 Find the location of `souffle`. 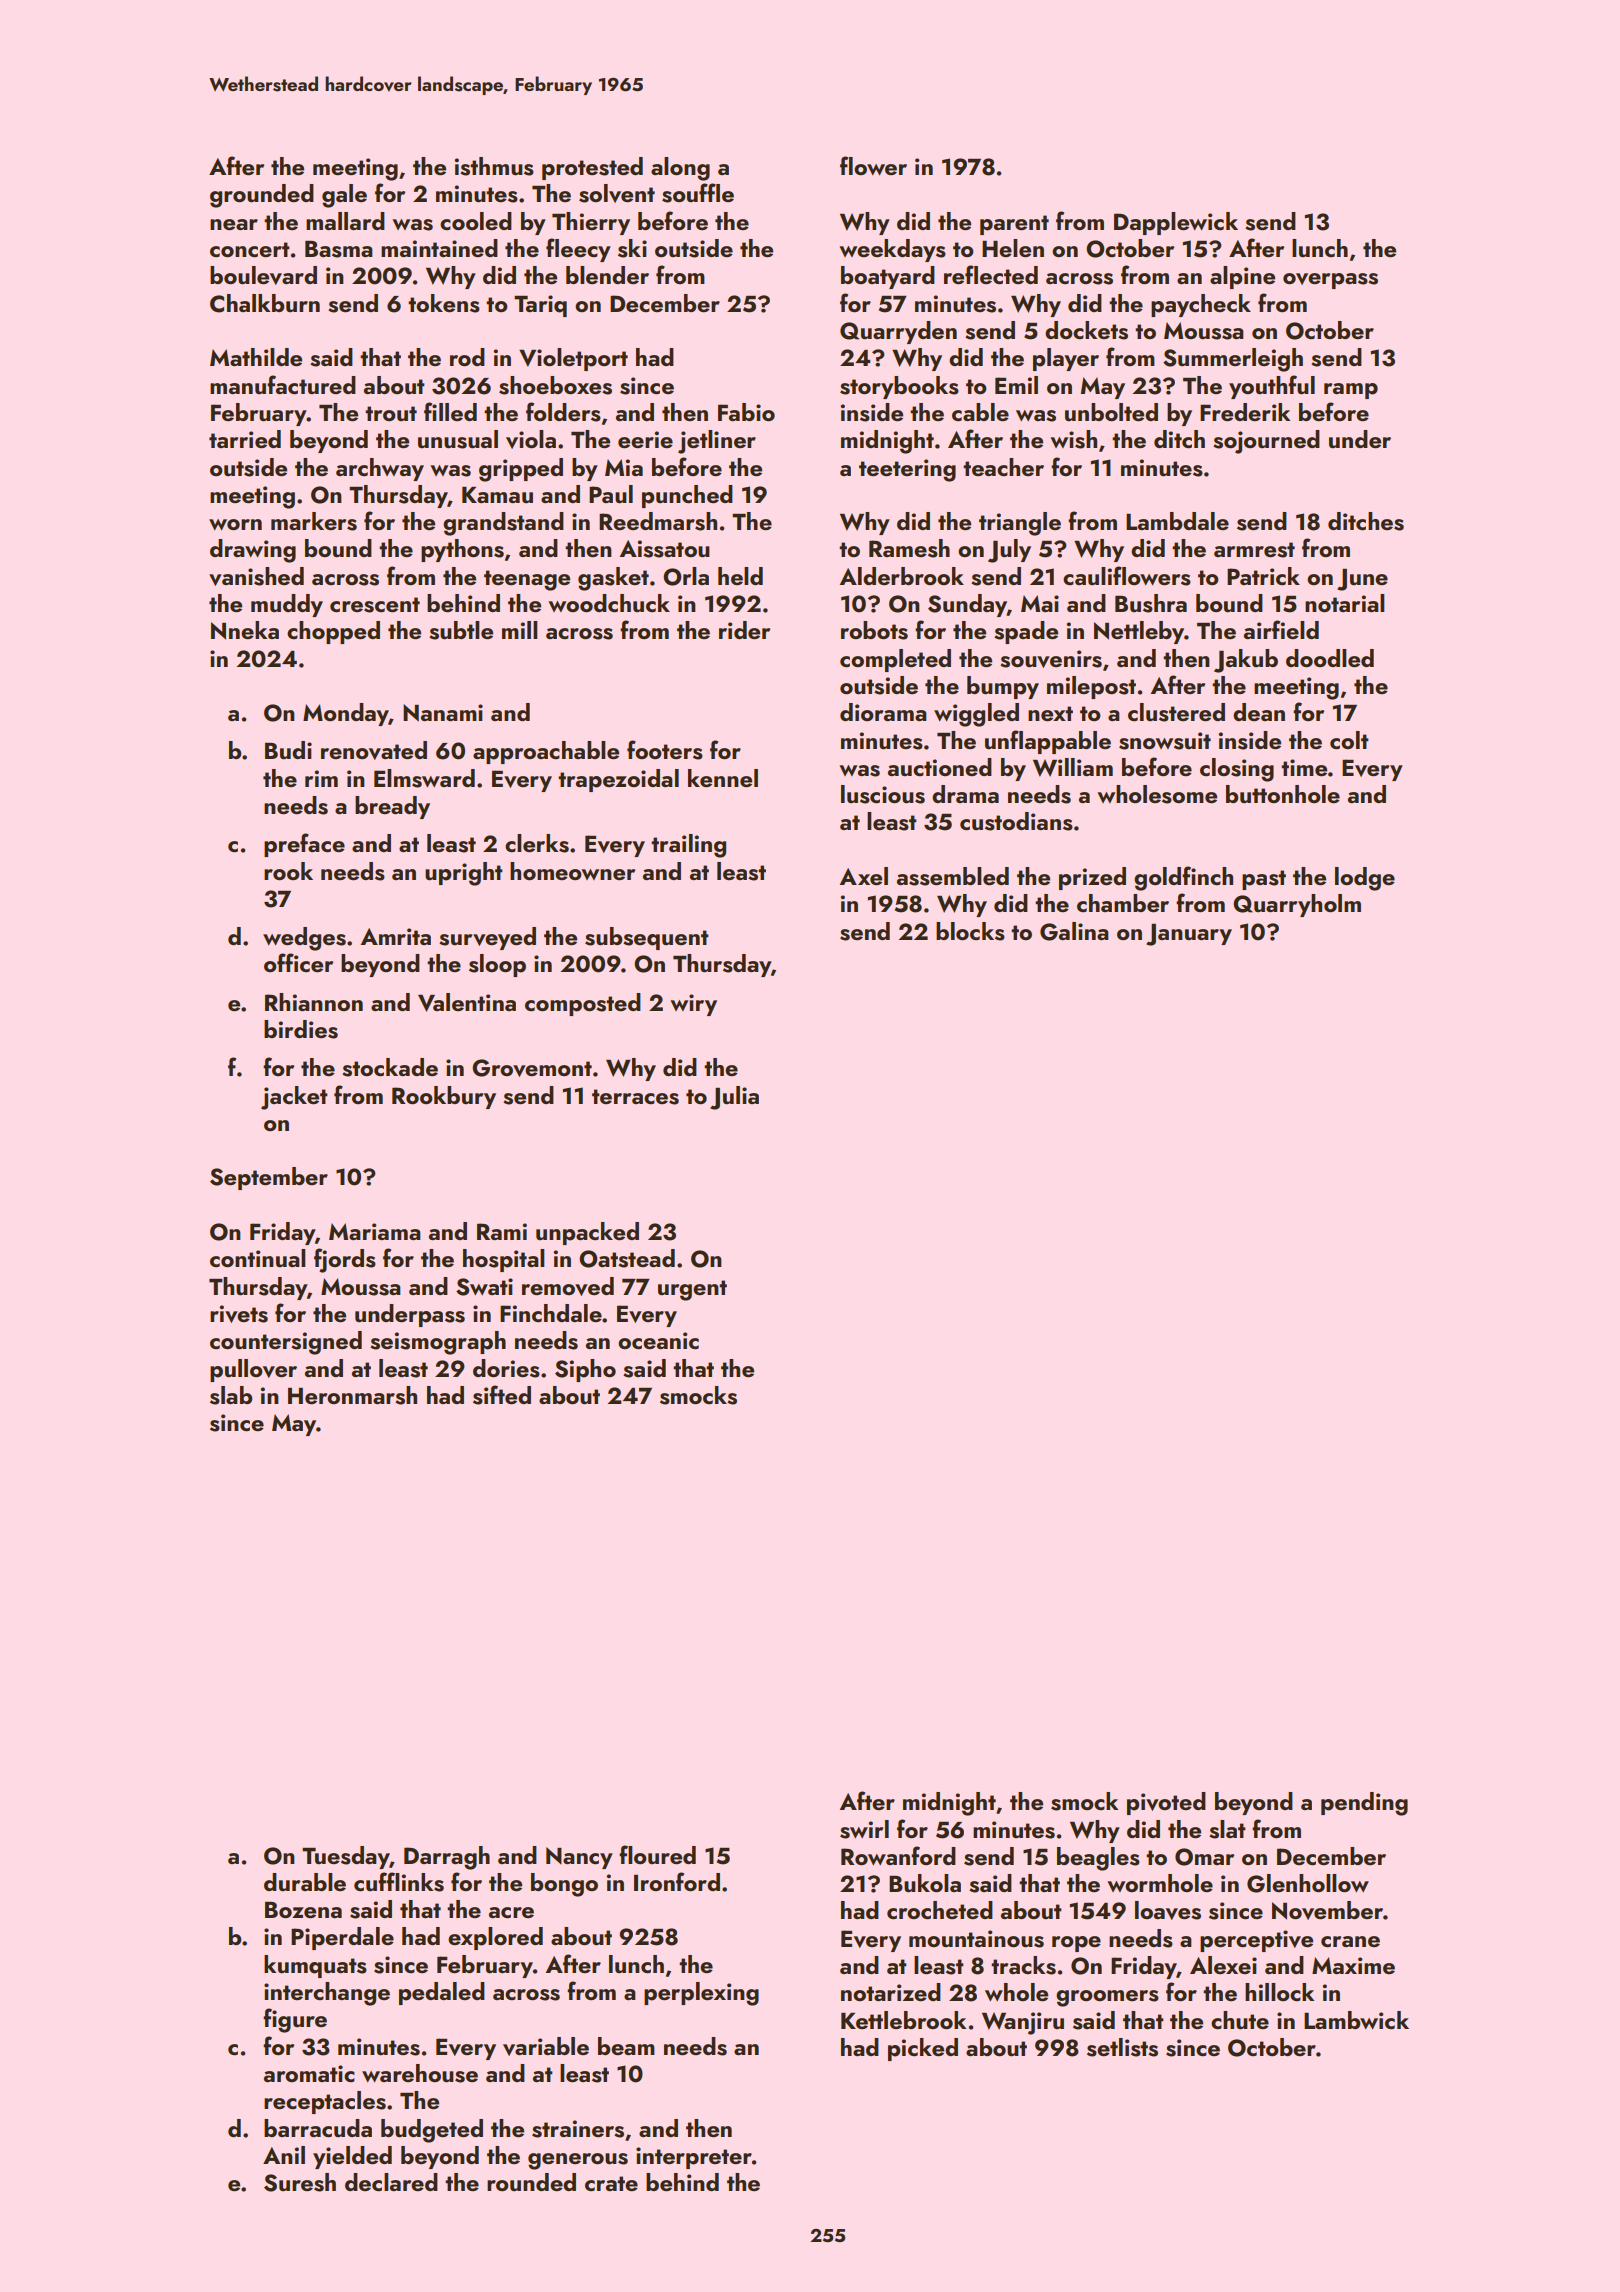

souffle is located at coordinates (698, 193).
